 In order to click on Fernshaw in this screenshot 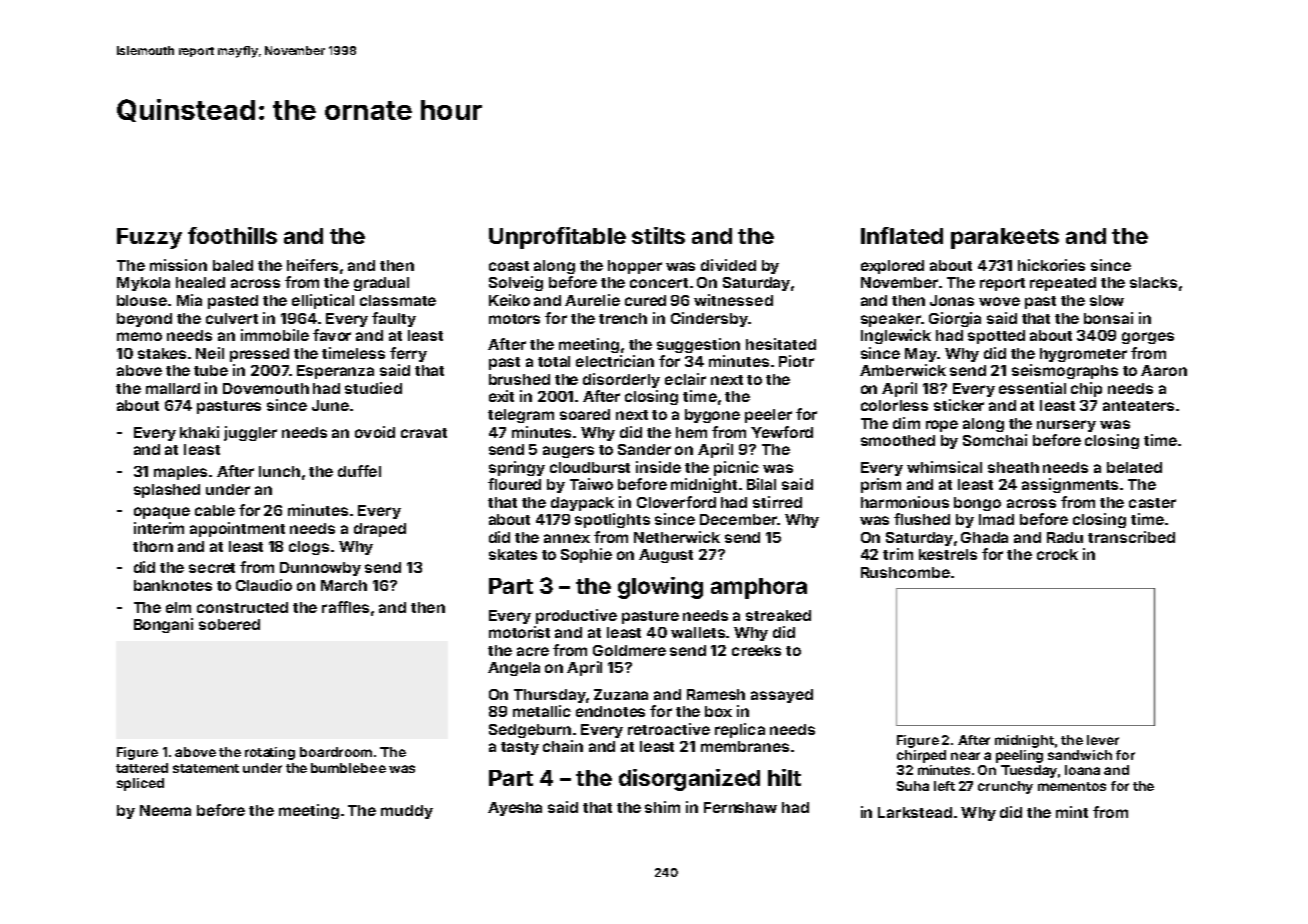, I will do `click(740, 807)`.
